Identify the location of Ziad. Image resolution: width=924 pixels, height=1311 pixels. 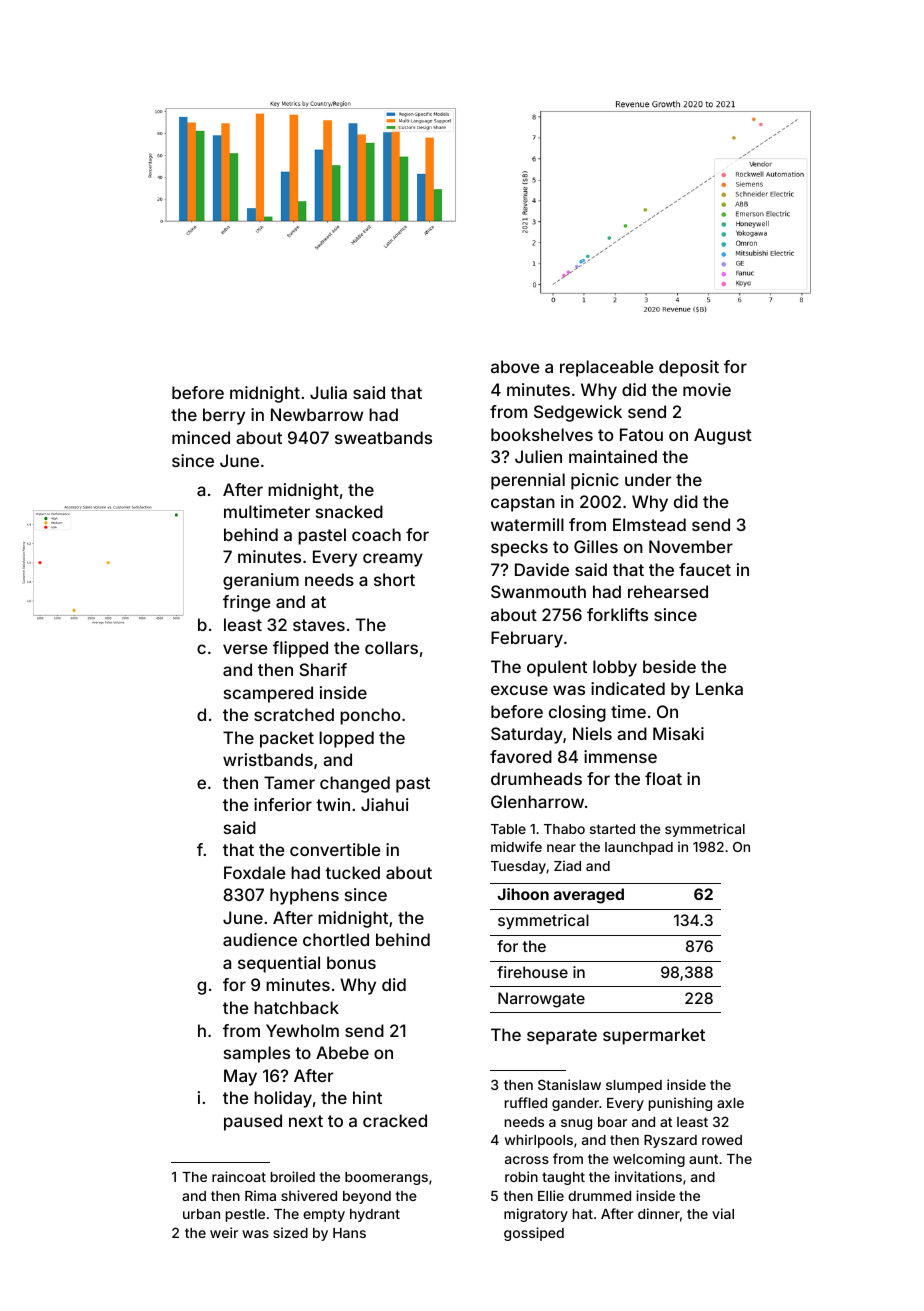
(567, 865).
